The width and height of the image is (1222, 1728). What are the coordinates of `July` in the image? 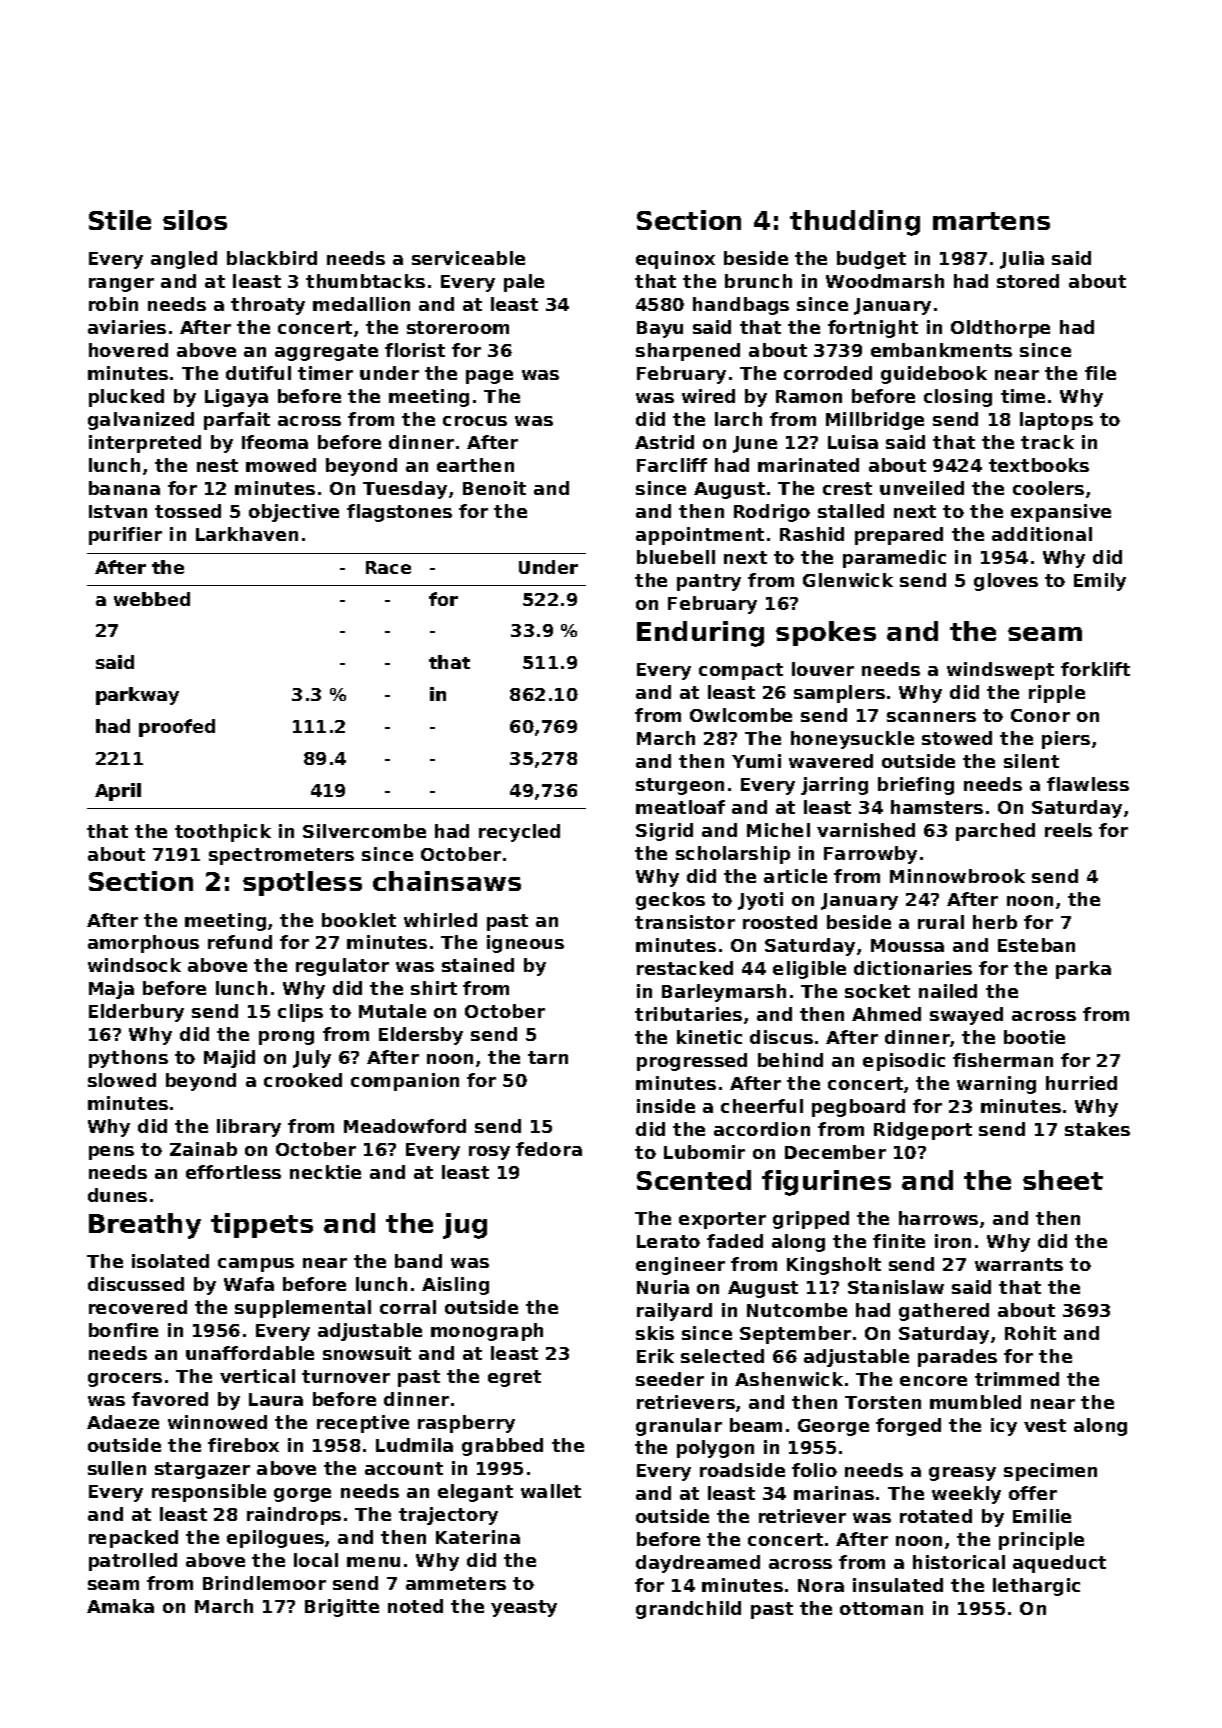 It's located at (312, 1059).
